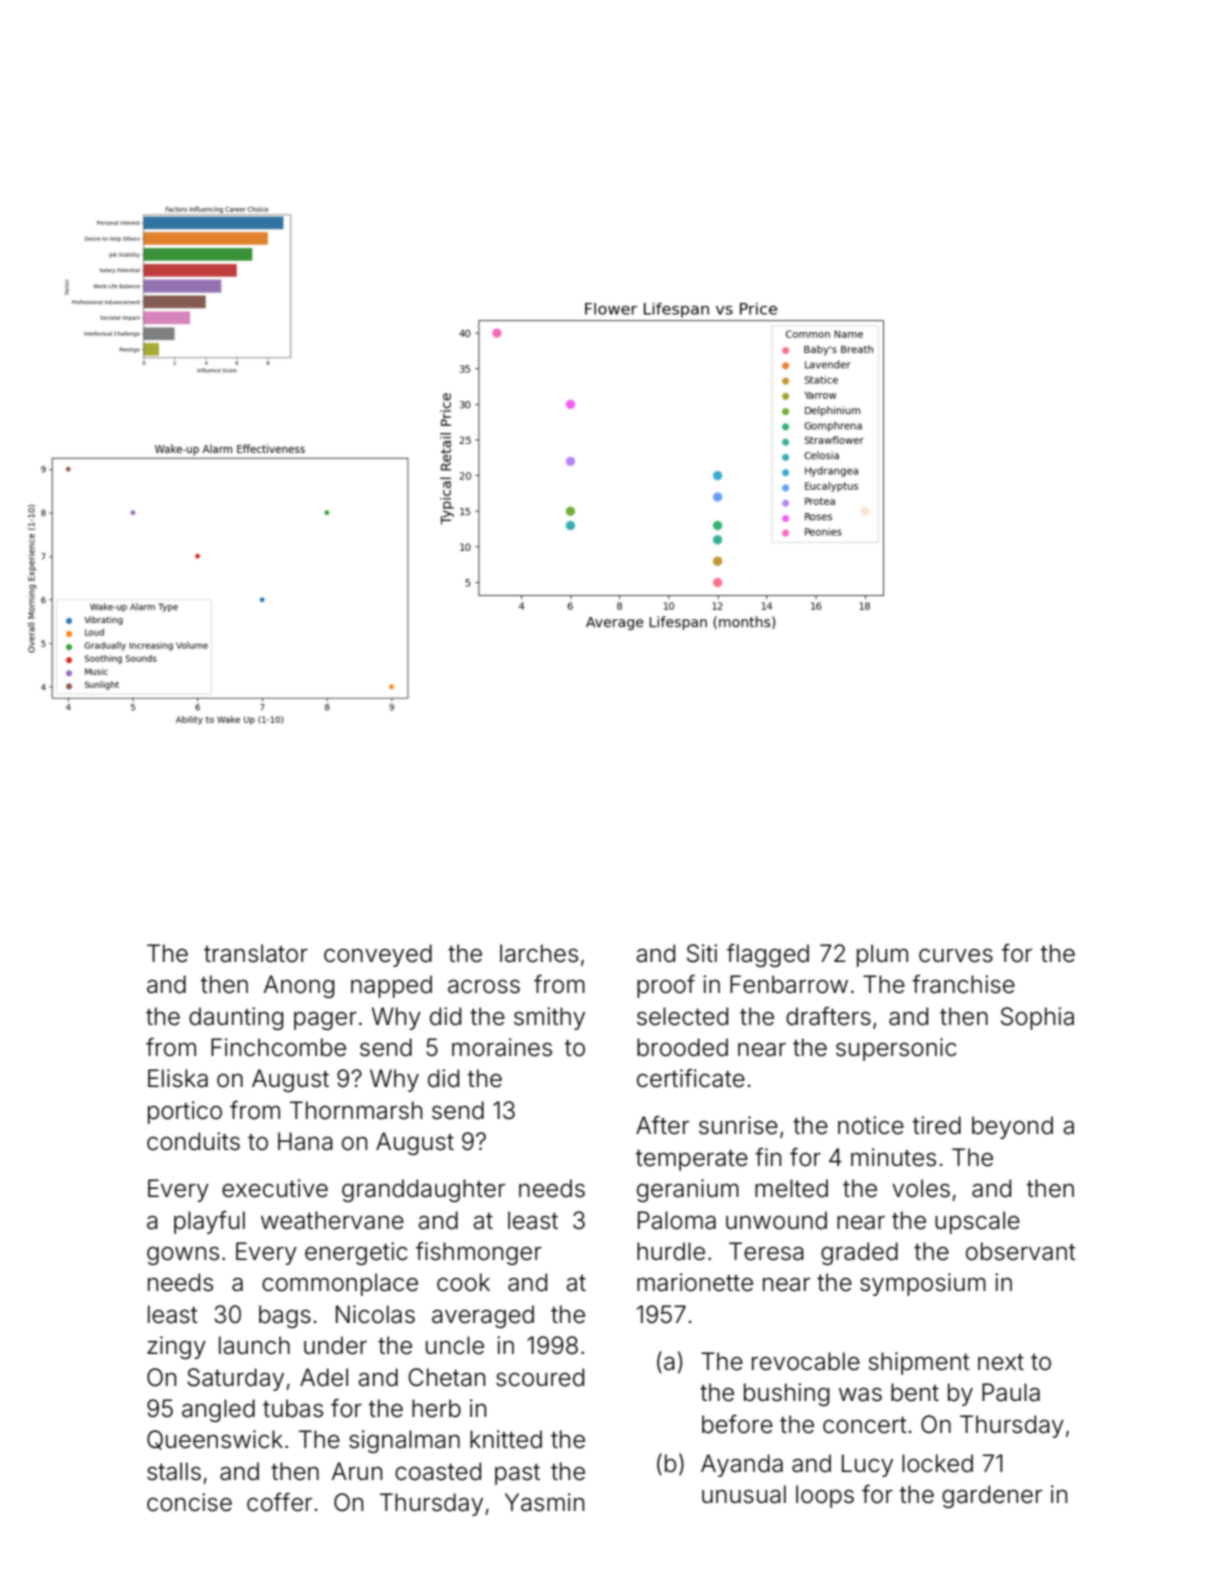 Image resolution: width=1222 pixels, height=1581 pixels. Describe the element at coordinates (549, 1018) in the screenshot. I see `smithy` at that location.
